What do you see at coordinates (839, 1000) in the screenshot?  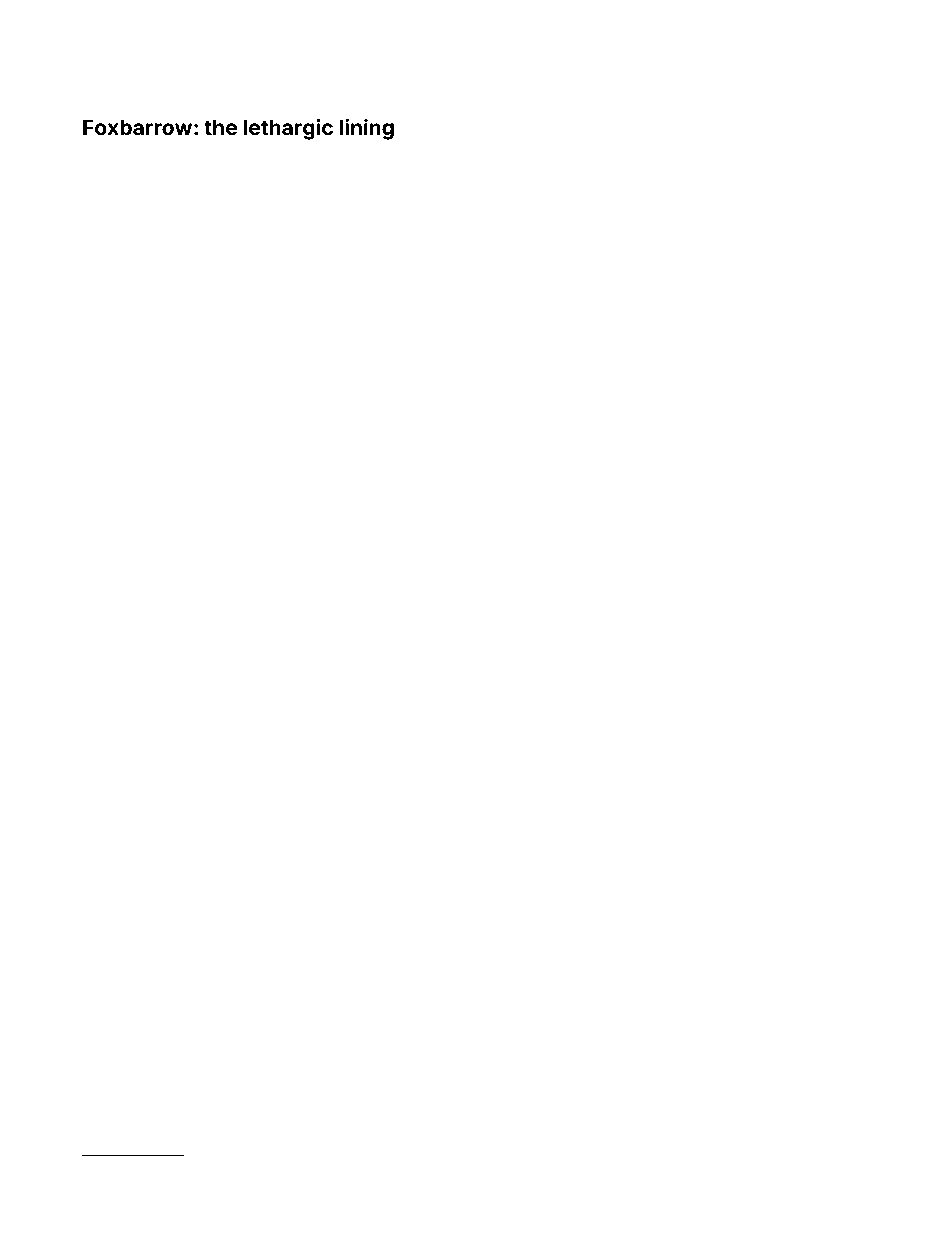 I see `scanners` at bounding box center [839, 1000].
